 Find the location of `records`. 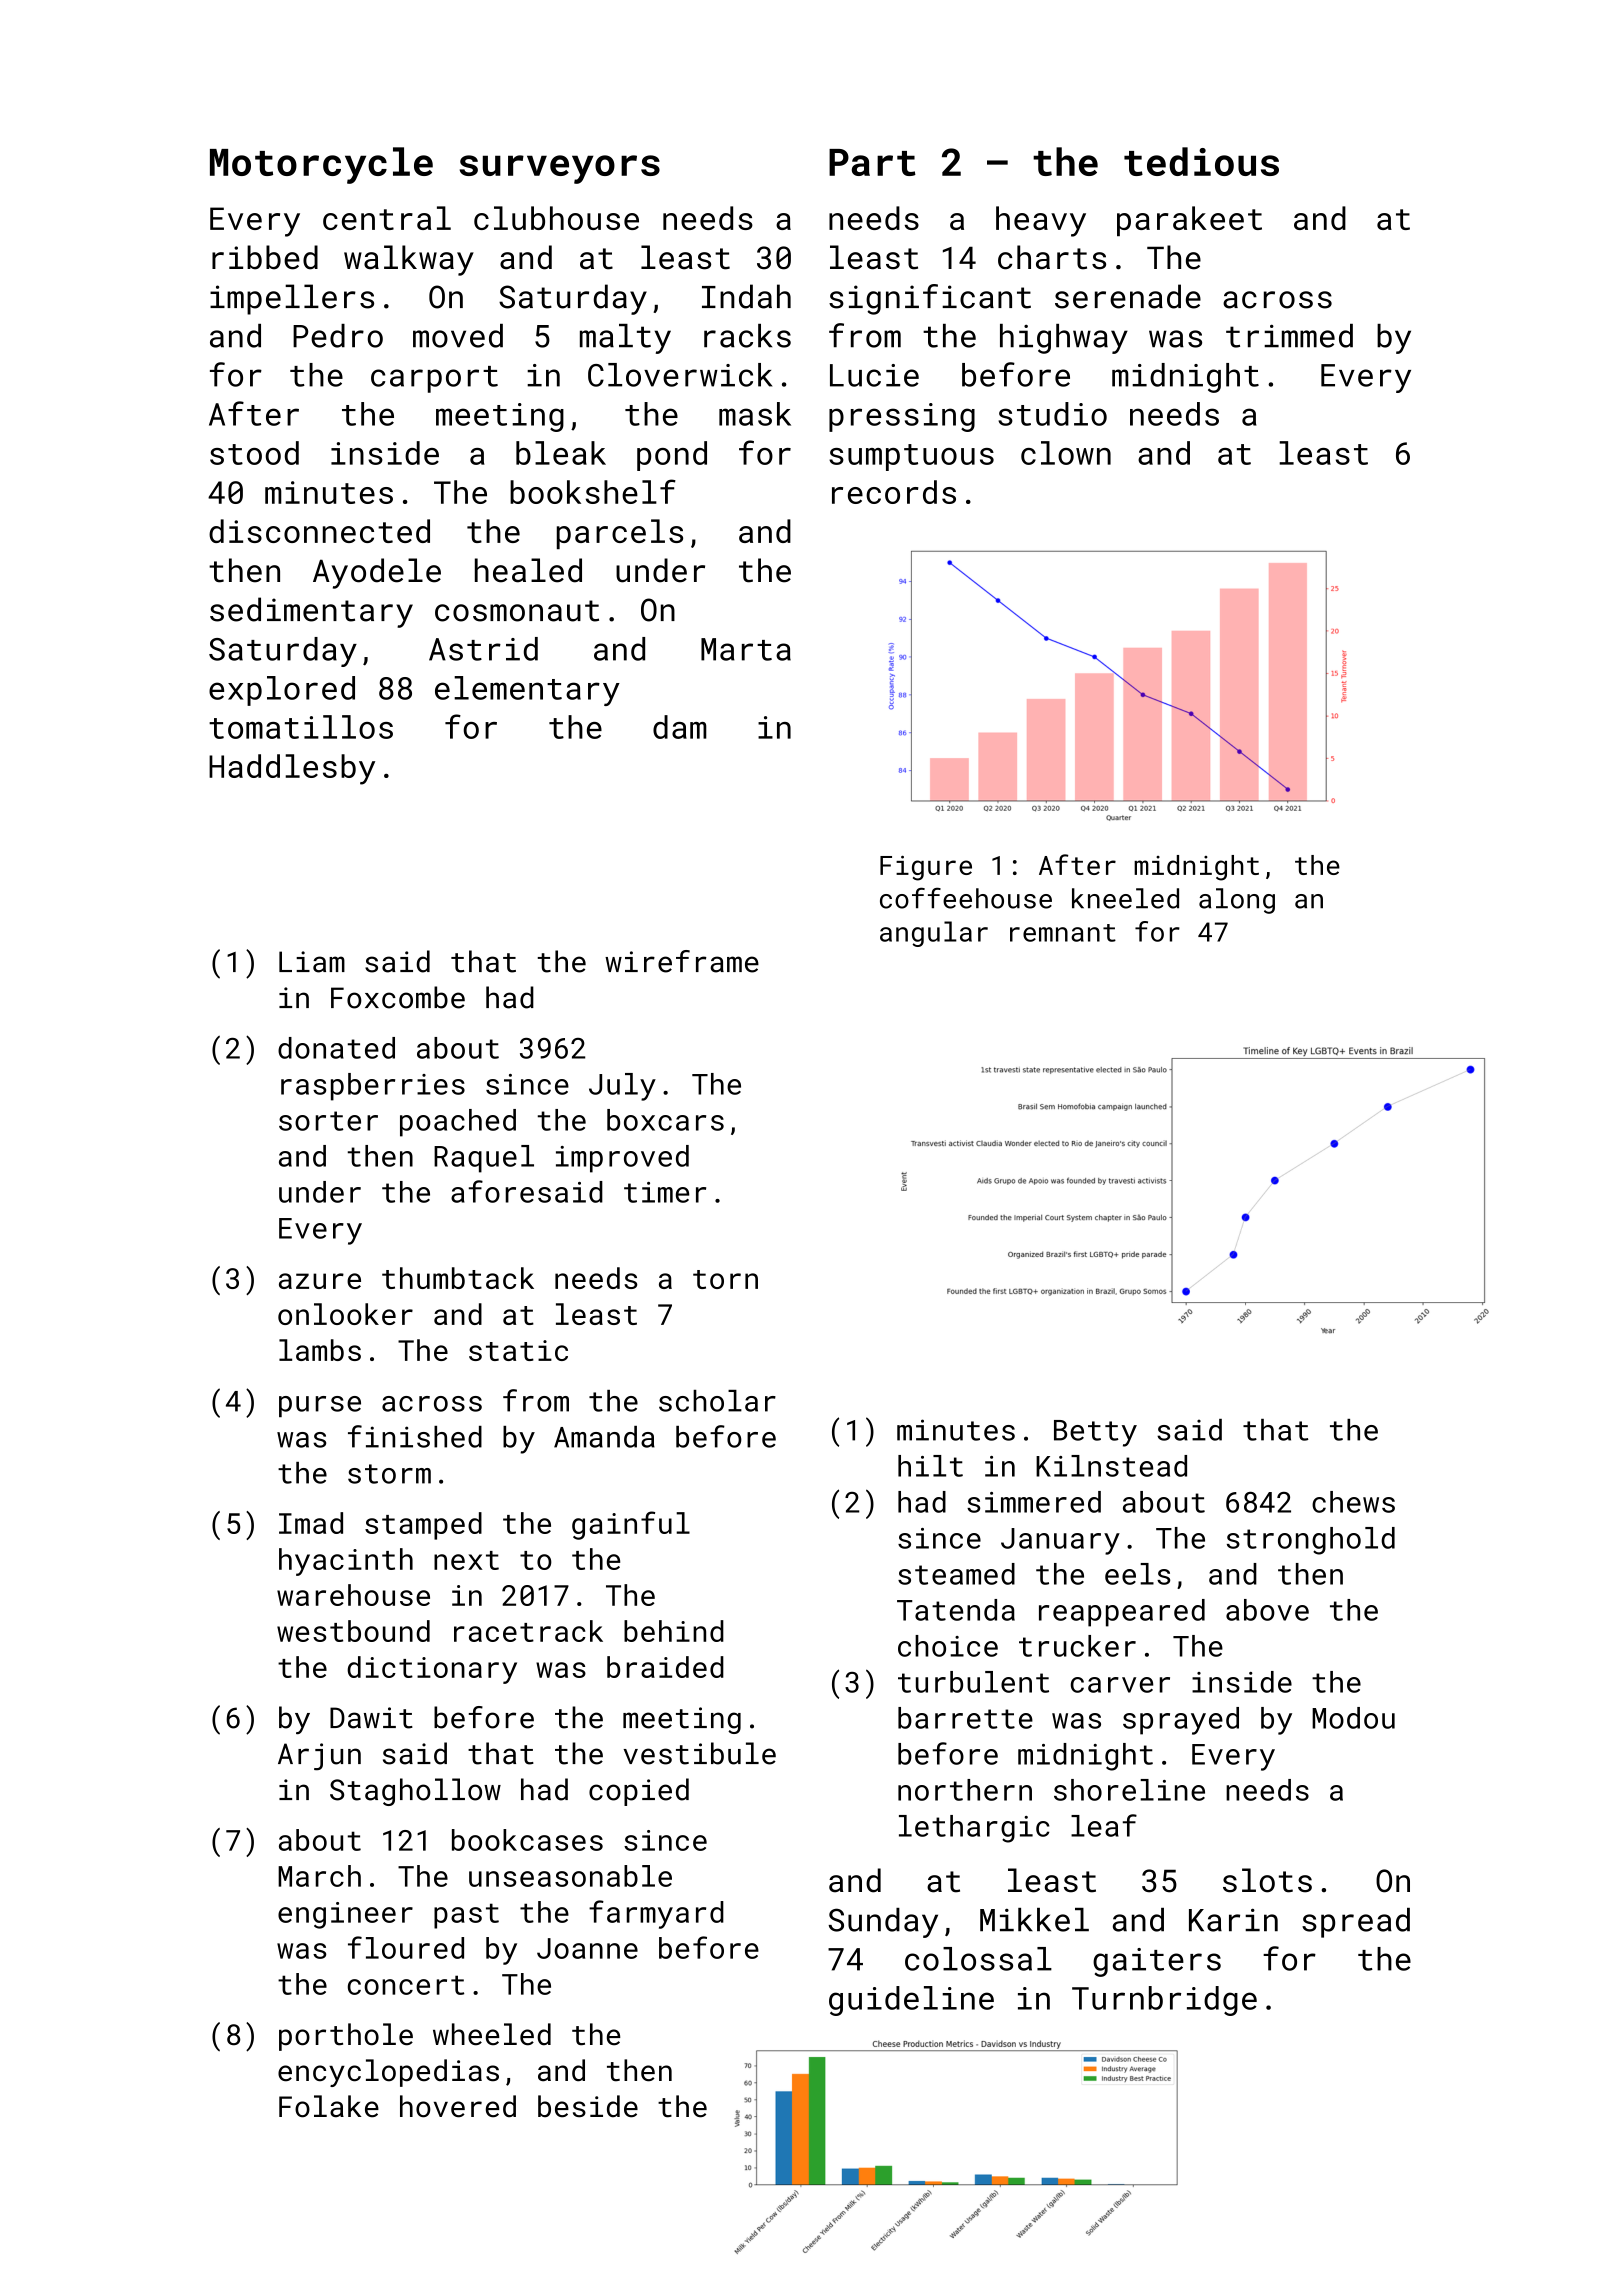

records is located at coordinates (894, 492).
